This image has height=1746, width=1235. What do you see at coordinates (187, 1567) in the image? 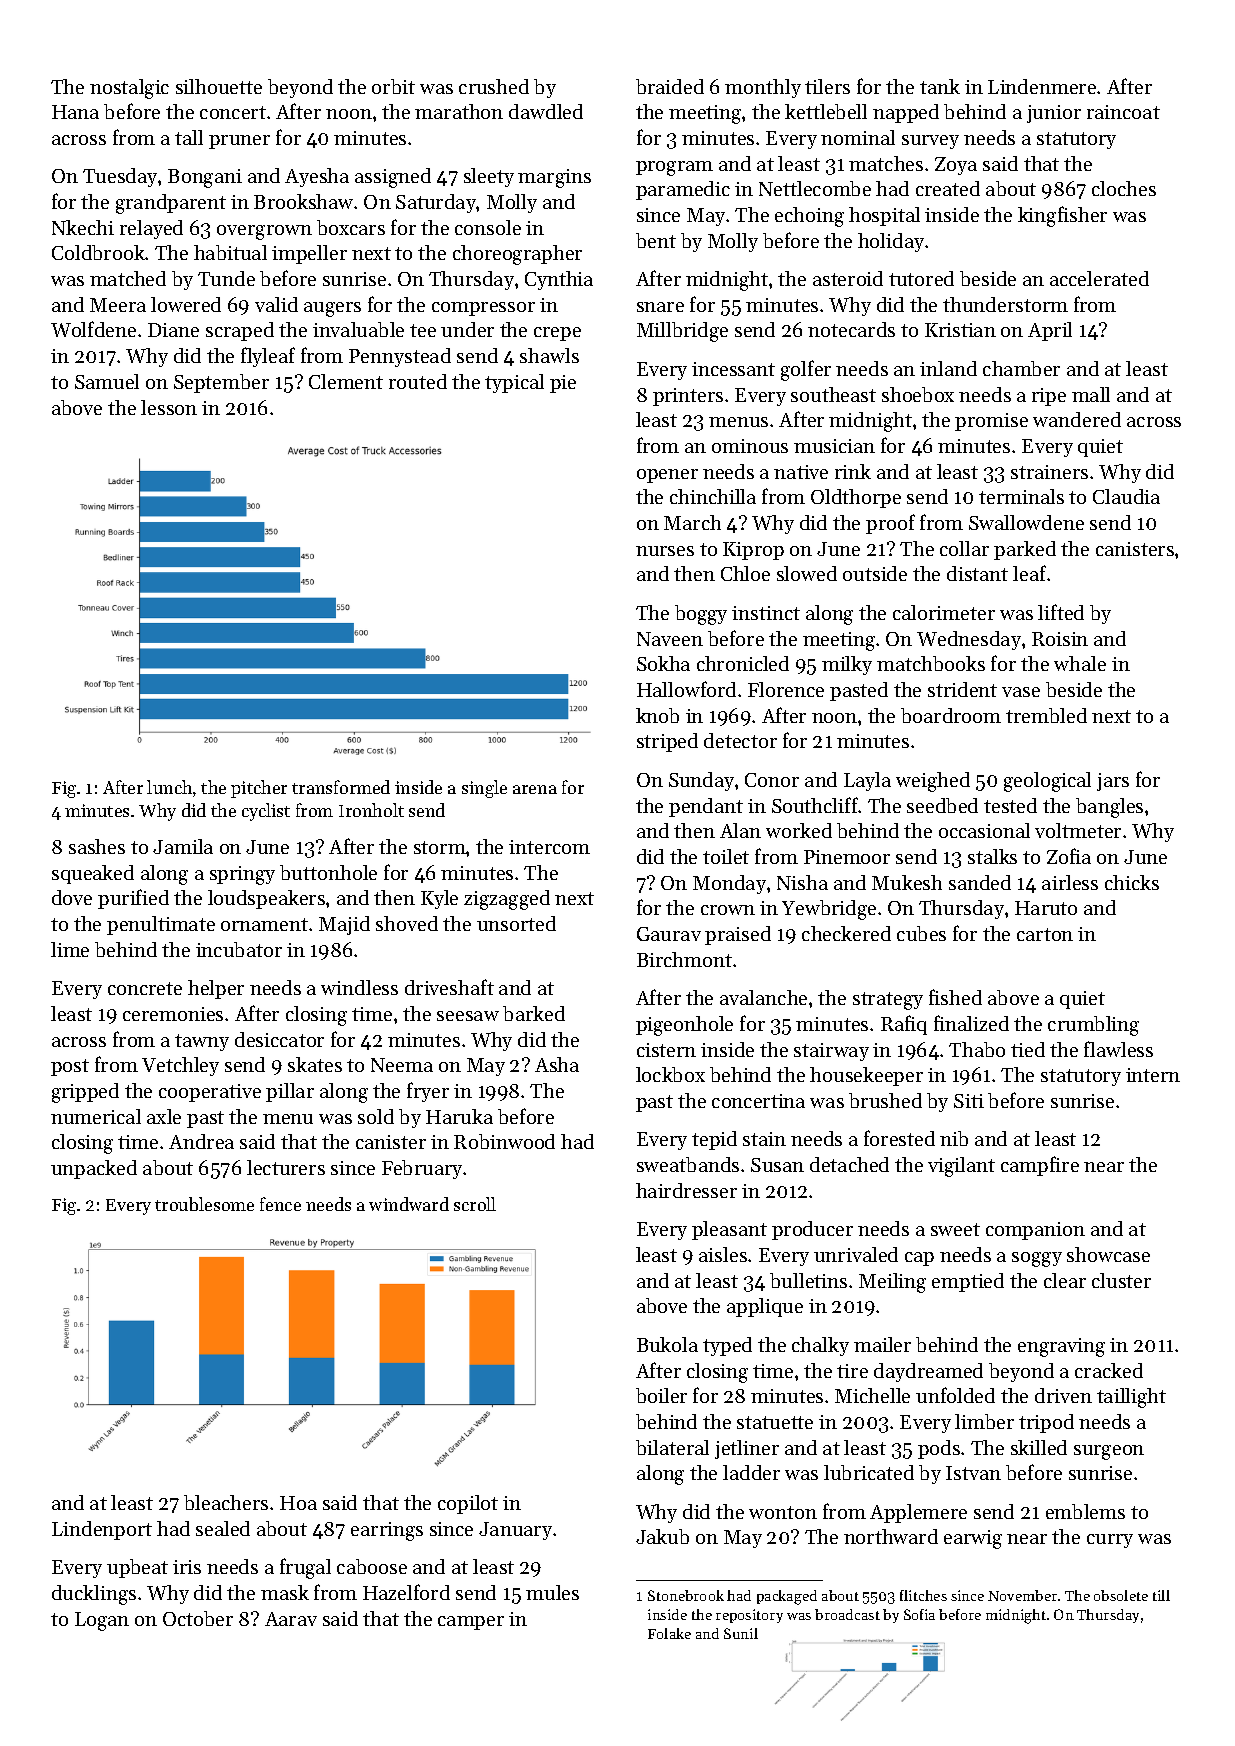
I see `iris` at bounding box center [187, 1567].
